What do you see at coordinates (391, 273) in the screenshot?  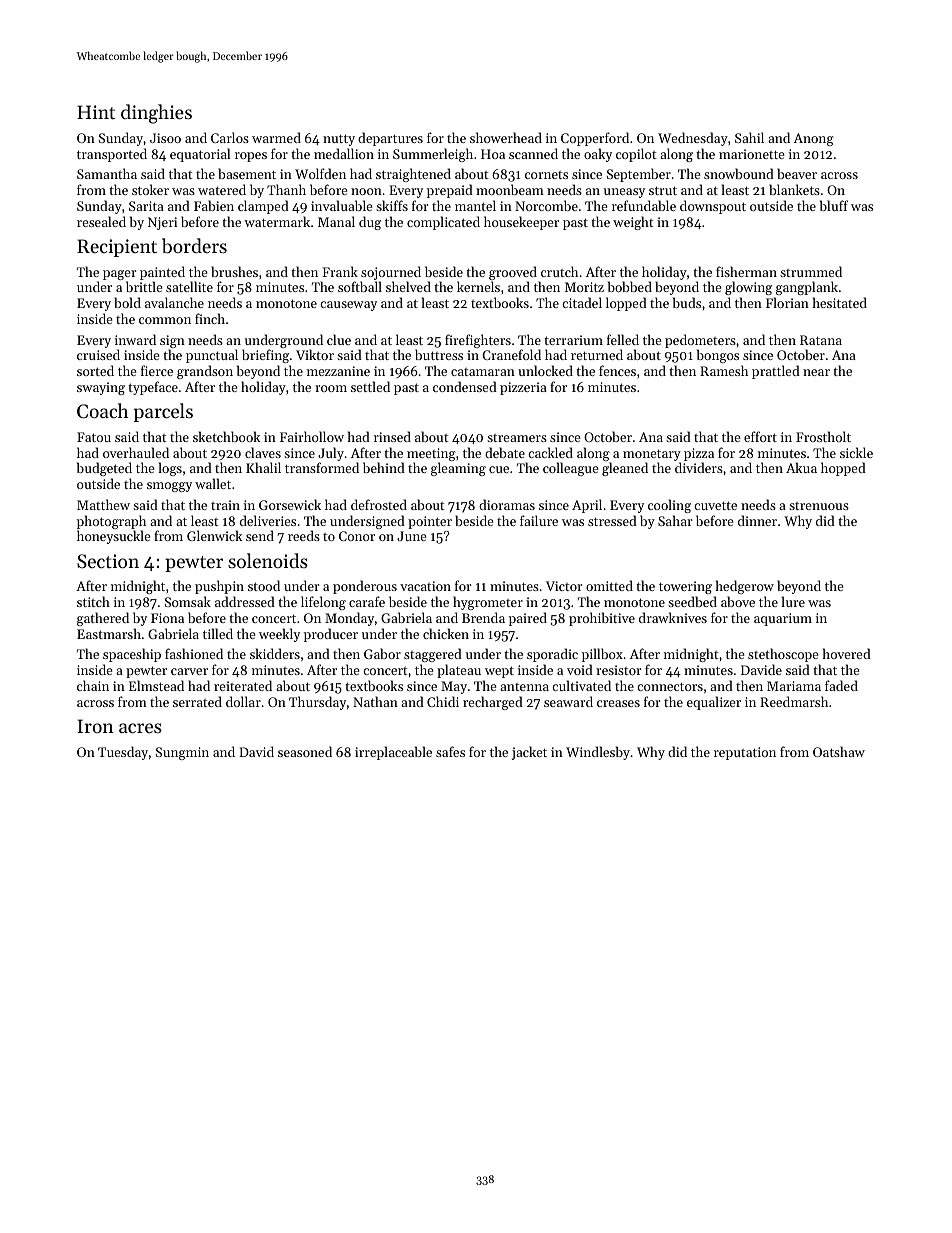 I see `sojourned` at bounding box center [391, 273].
